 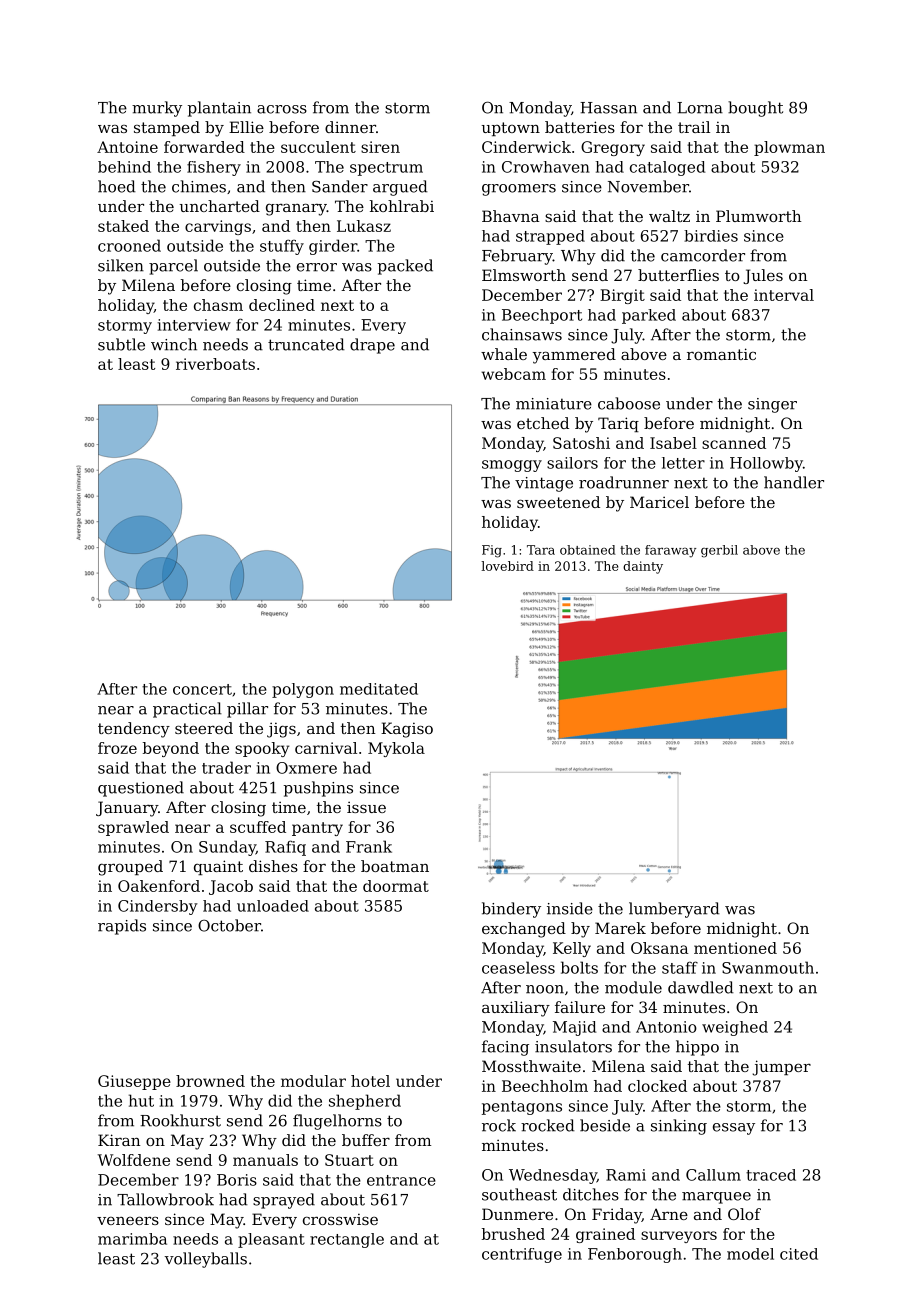 What do you see at coordinates (365, 1102) in the screenshot?
I see `shepherd` at bounding box center [365, 1102].
